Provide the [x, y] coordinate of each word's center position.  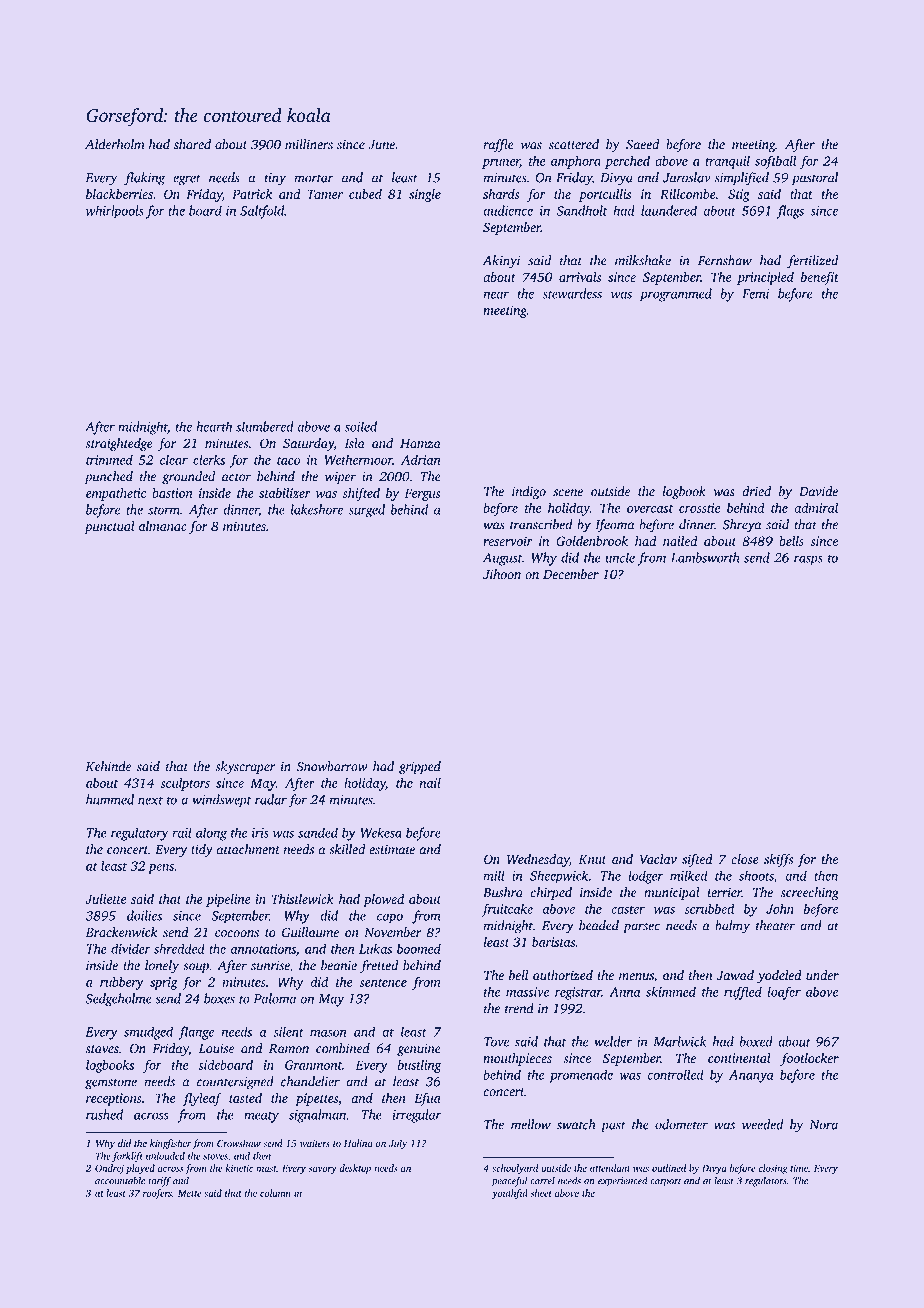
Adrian [421, 459]
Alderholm [114, 144]
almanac [163, 526]
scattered [574, 144]
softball [775, 162]
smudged [148, 1033]
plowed [383, 900]
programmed [676, 295]
